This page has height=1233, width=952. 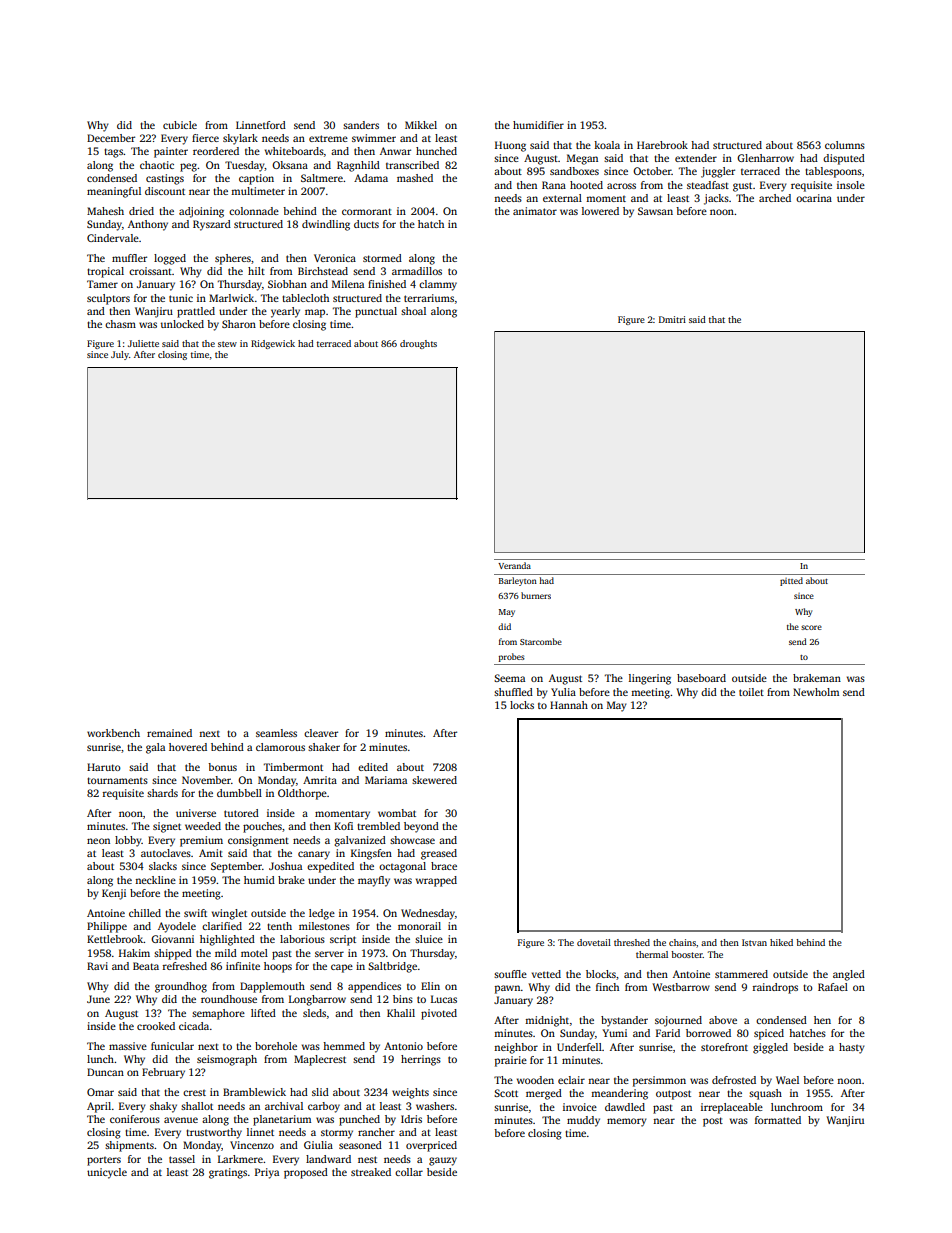 I want to click on shuffled, so click(x=513, y=692).
